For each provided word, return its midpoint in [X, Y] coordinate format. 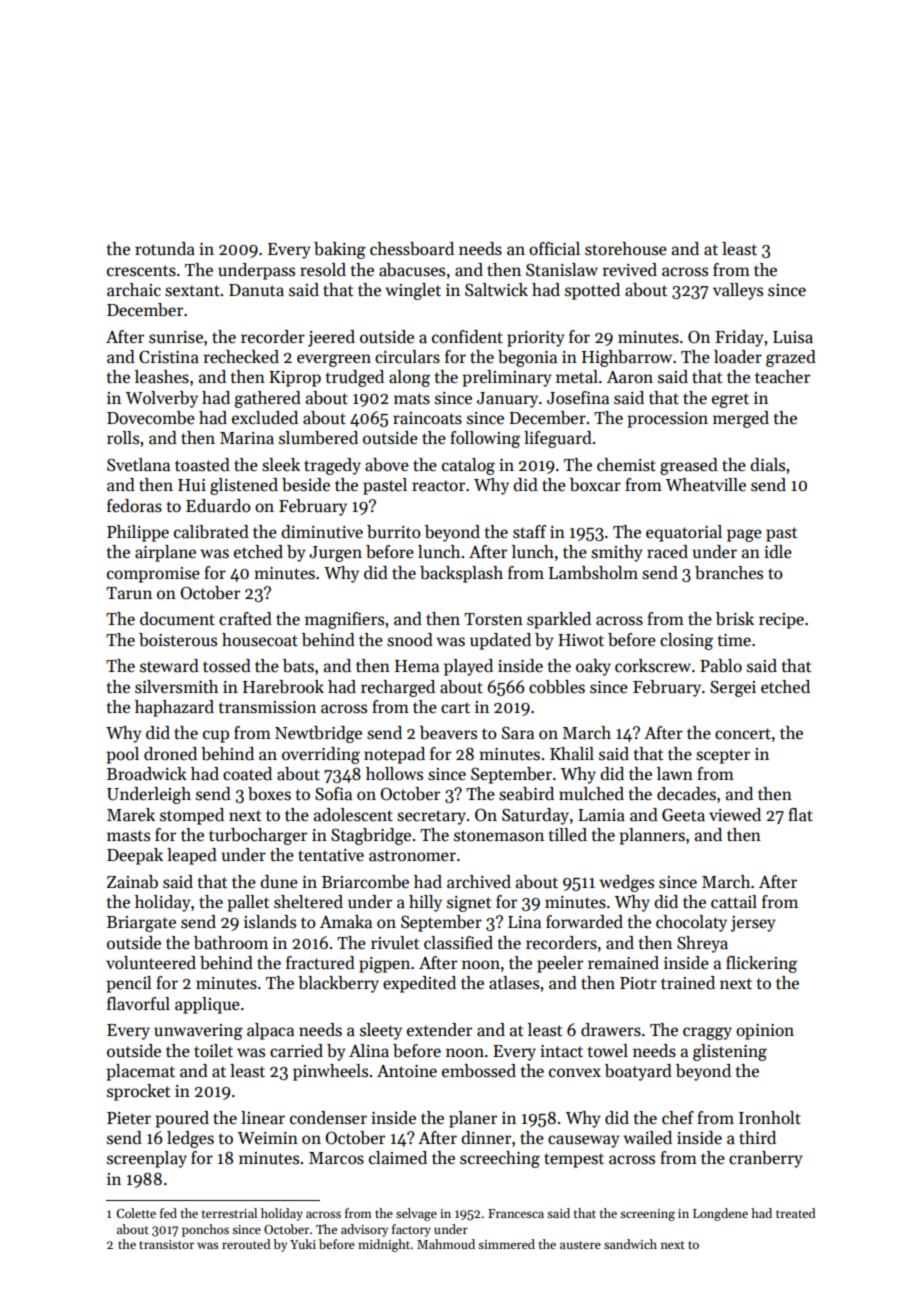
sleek [281, 465]
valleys [738, 291]
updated [500, 641]
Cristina [169, 357]
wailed [647, 1138]
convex [575, 1073]
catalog [468, 466]
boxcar [595, 485]
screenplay [147, 1159]
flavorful [138, 1004]
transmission [267, 707]
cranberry [766, 1159]
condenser [328, 1118]
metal [577, 376]
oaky [593, 667]
